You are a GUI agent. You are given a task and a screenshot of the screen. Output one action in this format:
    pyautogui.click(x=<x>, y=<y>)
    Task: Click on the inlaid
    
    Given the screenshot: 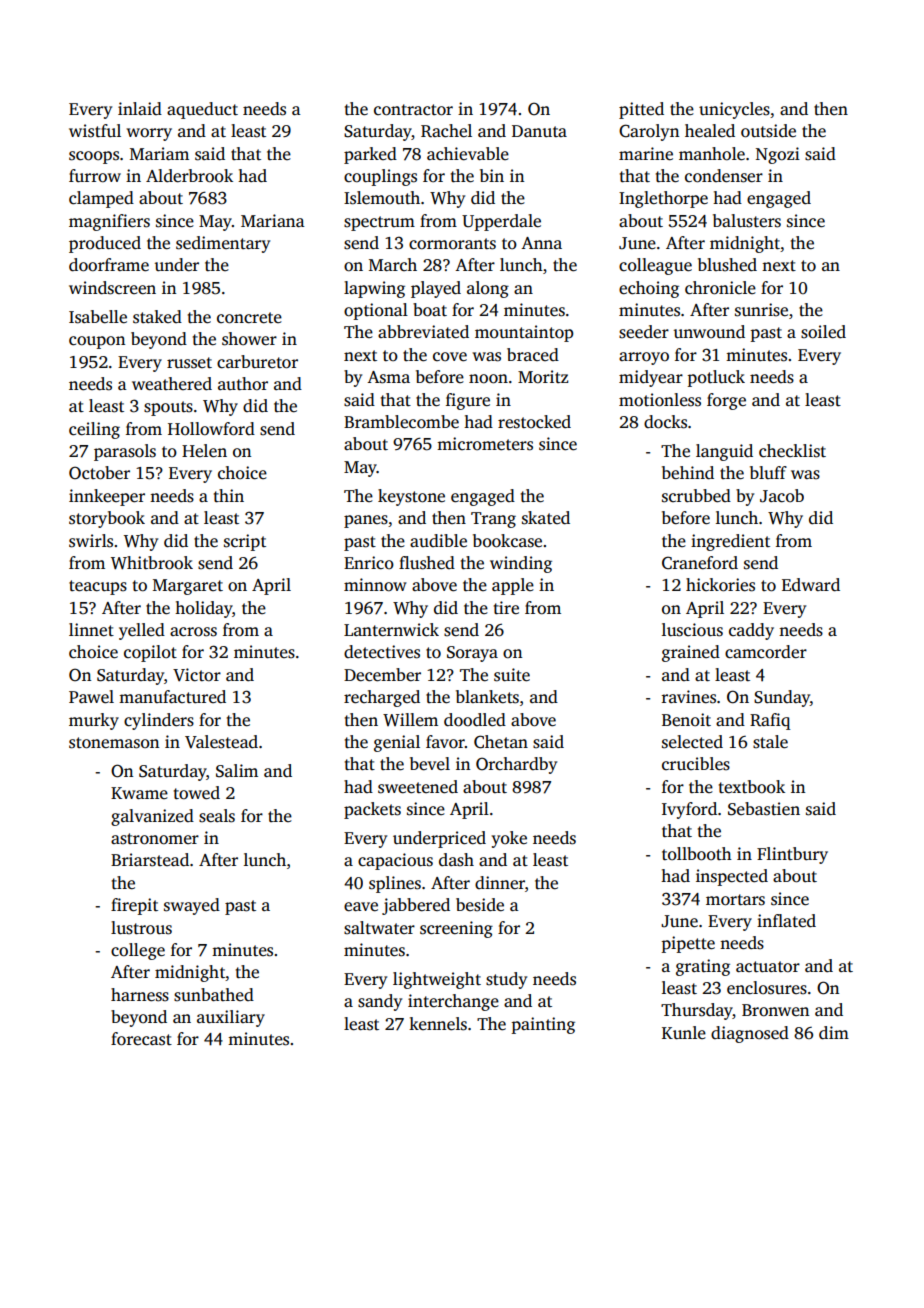 What is the action you would take?
    pyautogui.click(x=140, y=108)
